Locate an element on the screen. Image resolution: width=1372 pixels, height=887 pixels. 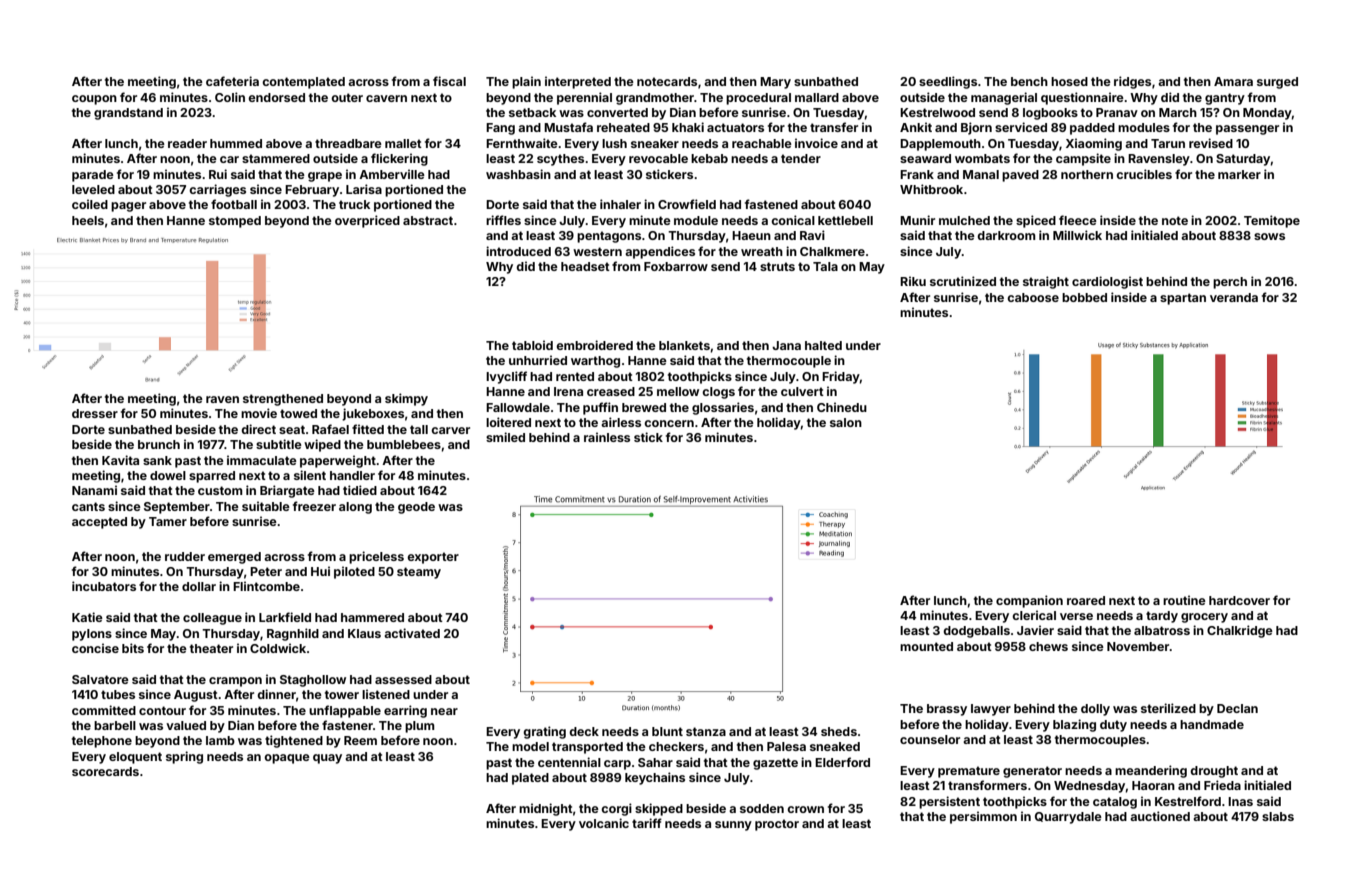
crucibles is located at coordinates (1144, 174).
